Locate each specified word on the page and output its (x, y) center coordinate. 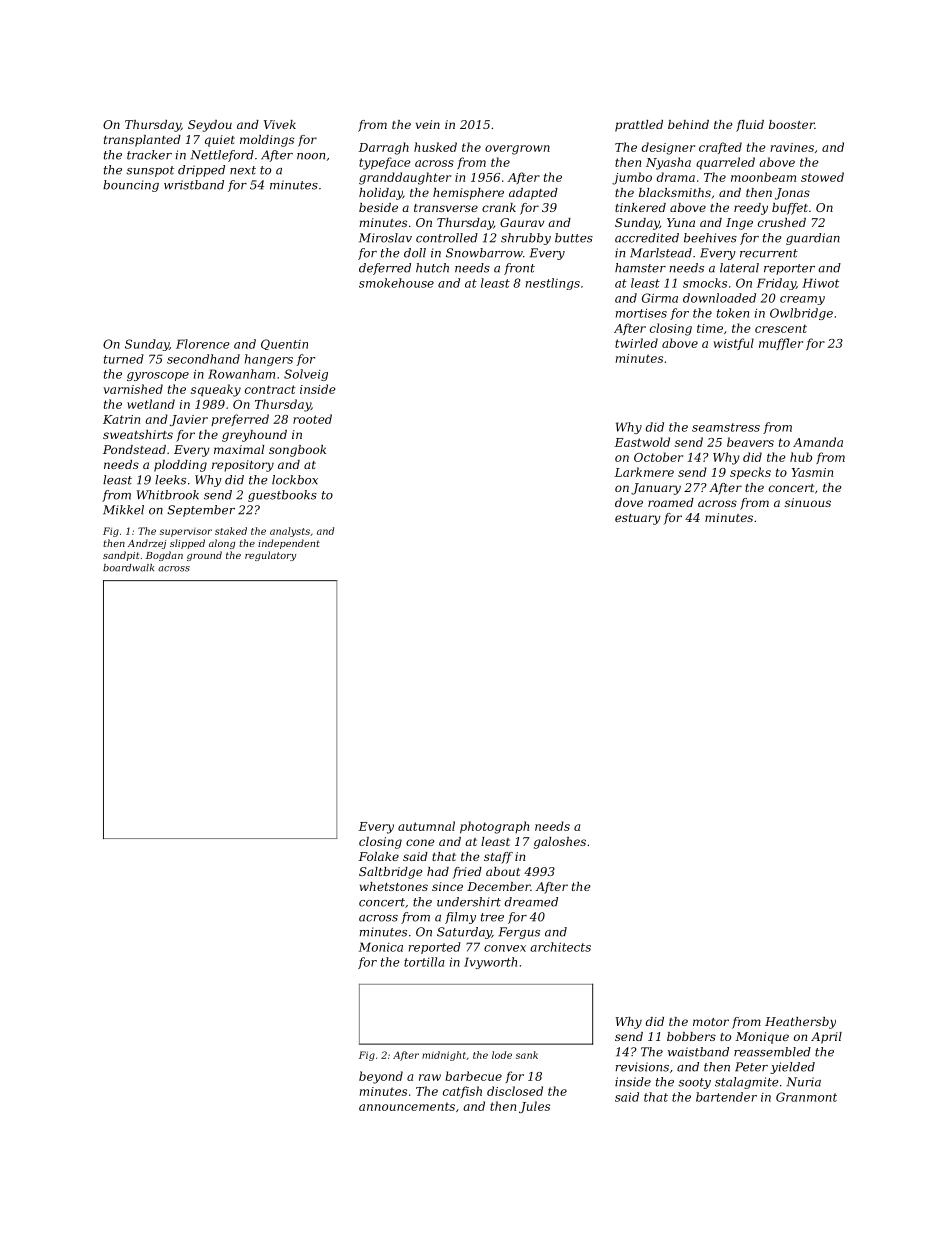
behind (688, 124)
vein (428, 124)
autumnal (426, 826)
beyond (381, 1077)
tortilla (424, 962)
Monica (381, 947)
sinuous (808, 502)
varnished (133, 389)
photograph (494, 827)
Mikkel (123, 510)
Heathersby (800, 1023)
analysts (290, 532)
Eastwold (642, 442)
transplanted (142, 141)
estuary (638, 519)
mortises (641, 313)
